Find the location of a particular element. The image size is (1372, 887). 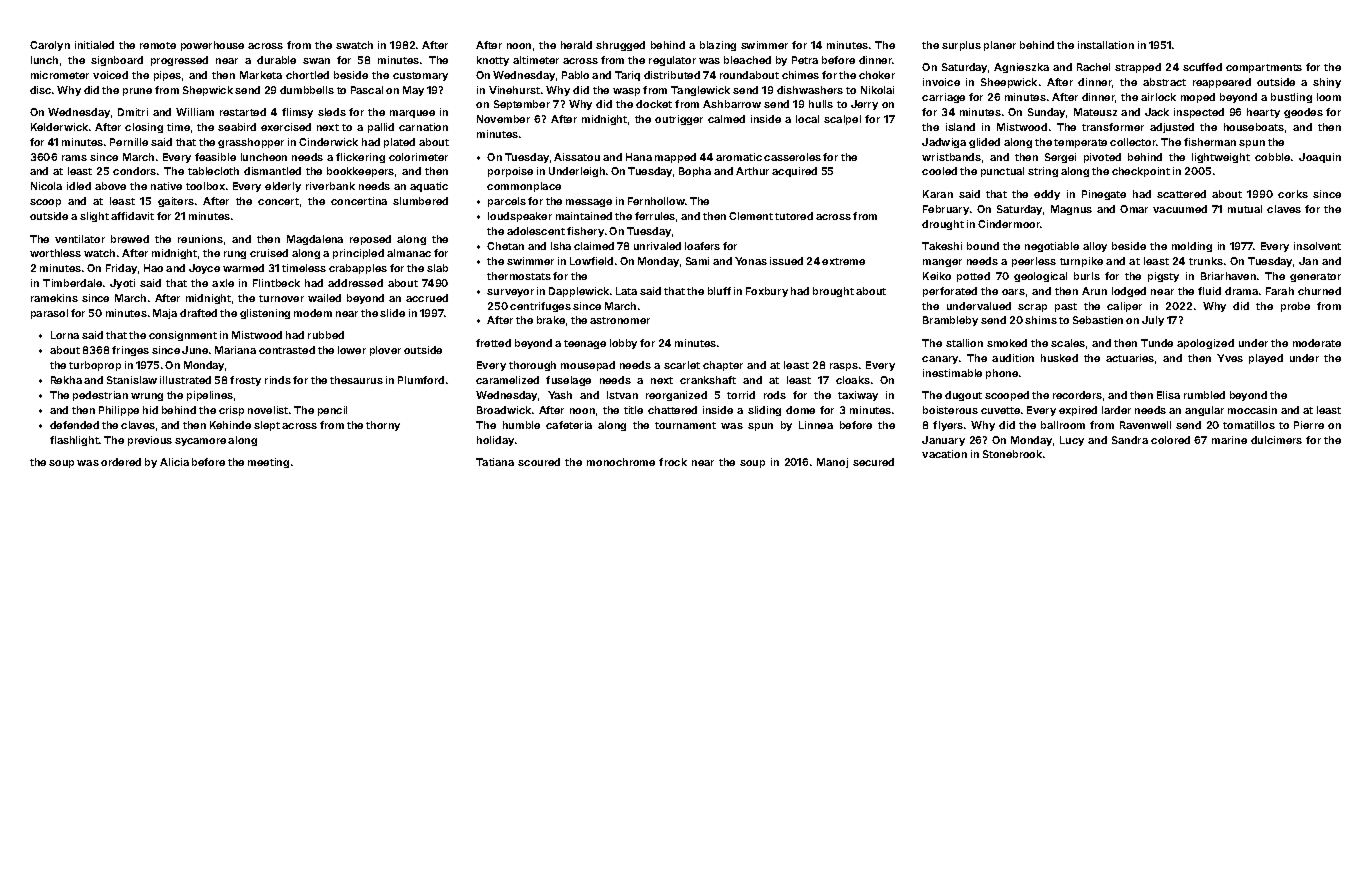

turnpike is located at coordinates (1081, 262).
